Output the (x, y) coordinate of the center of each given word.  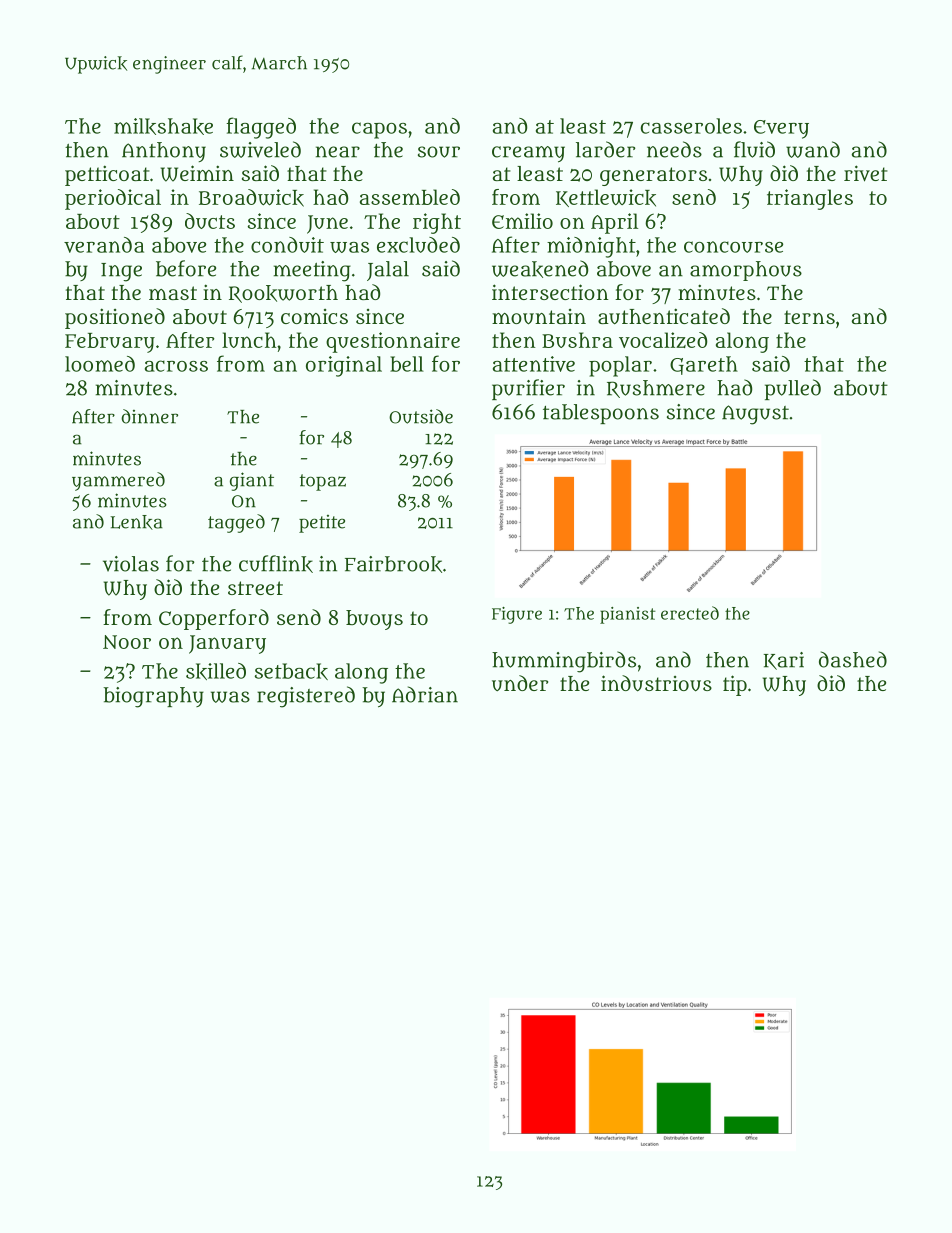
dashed (853, 659)
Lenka (136, 522)
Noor (127, 642)
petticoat (107, 175)
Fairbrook (393, 564)
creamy (528, 154)
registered (306, 697)
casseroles (691, 126)
